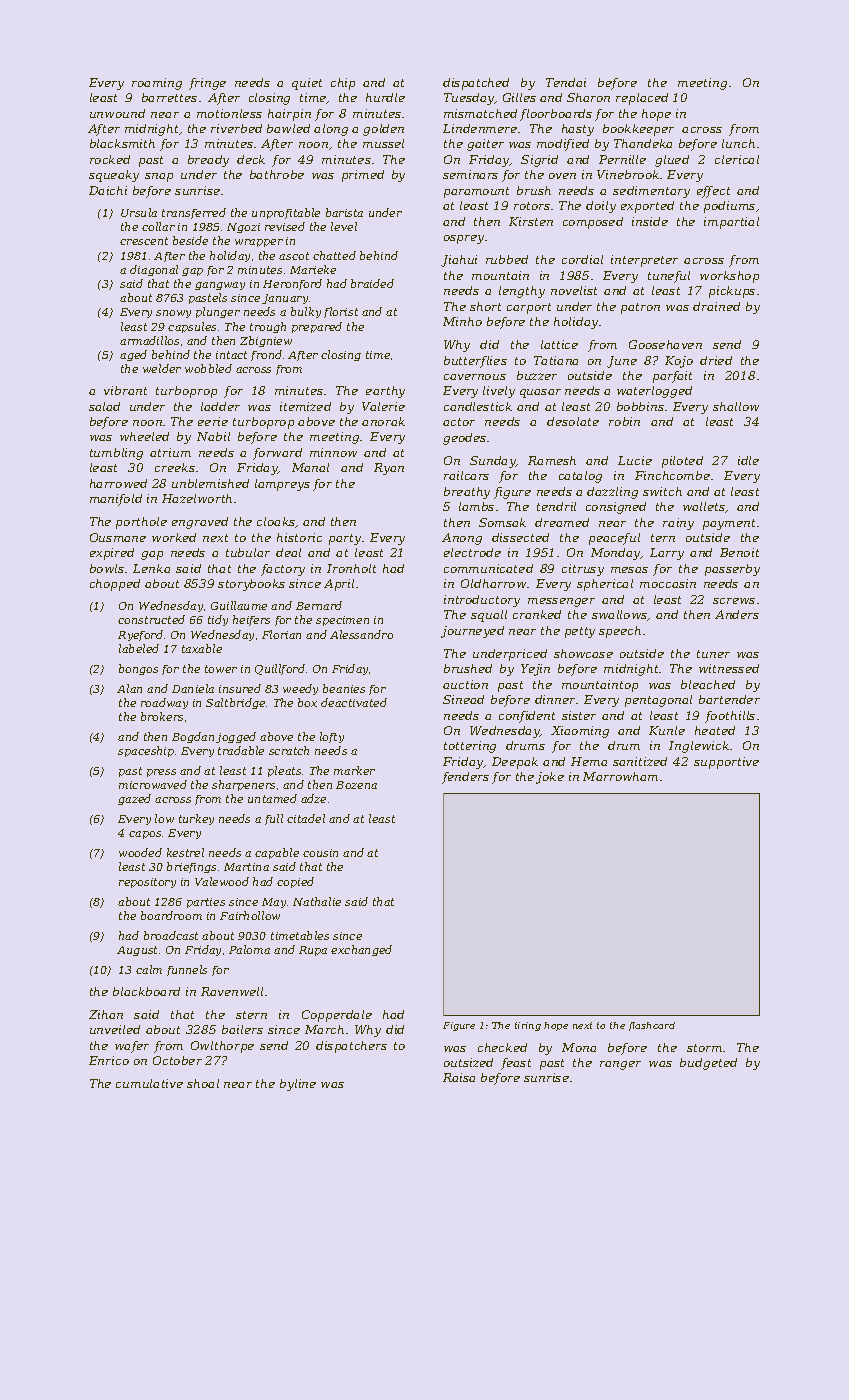  Describe the element at coordinates (106, 1014) in the screenshot. I see `Zihan` at that location.
